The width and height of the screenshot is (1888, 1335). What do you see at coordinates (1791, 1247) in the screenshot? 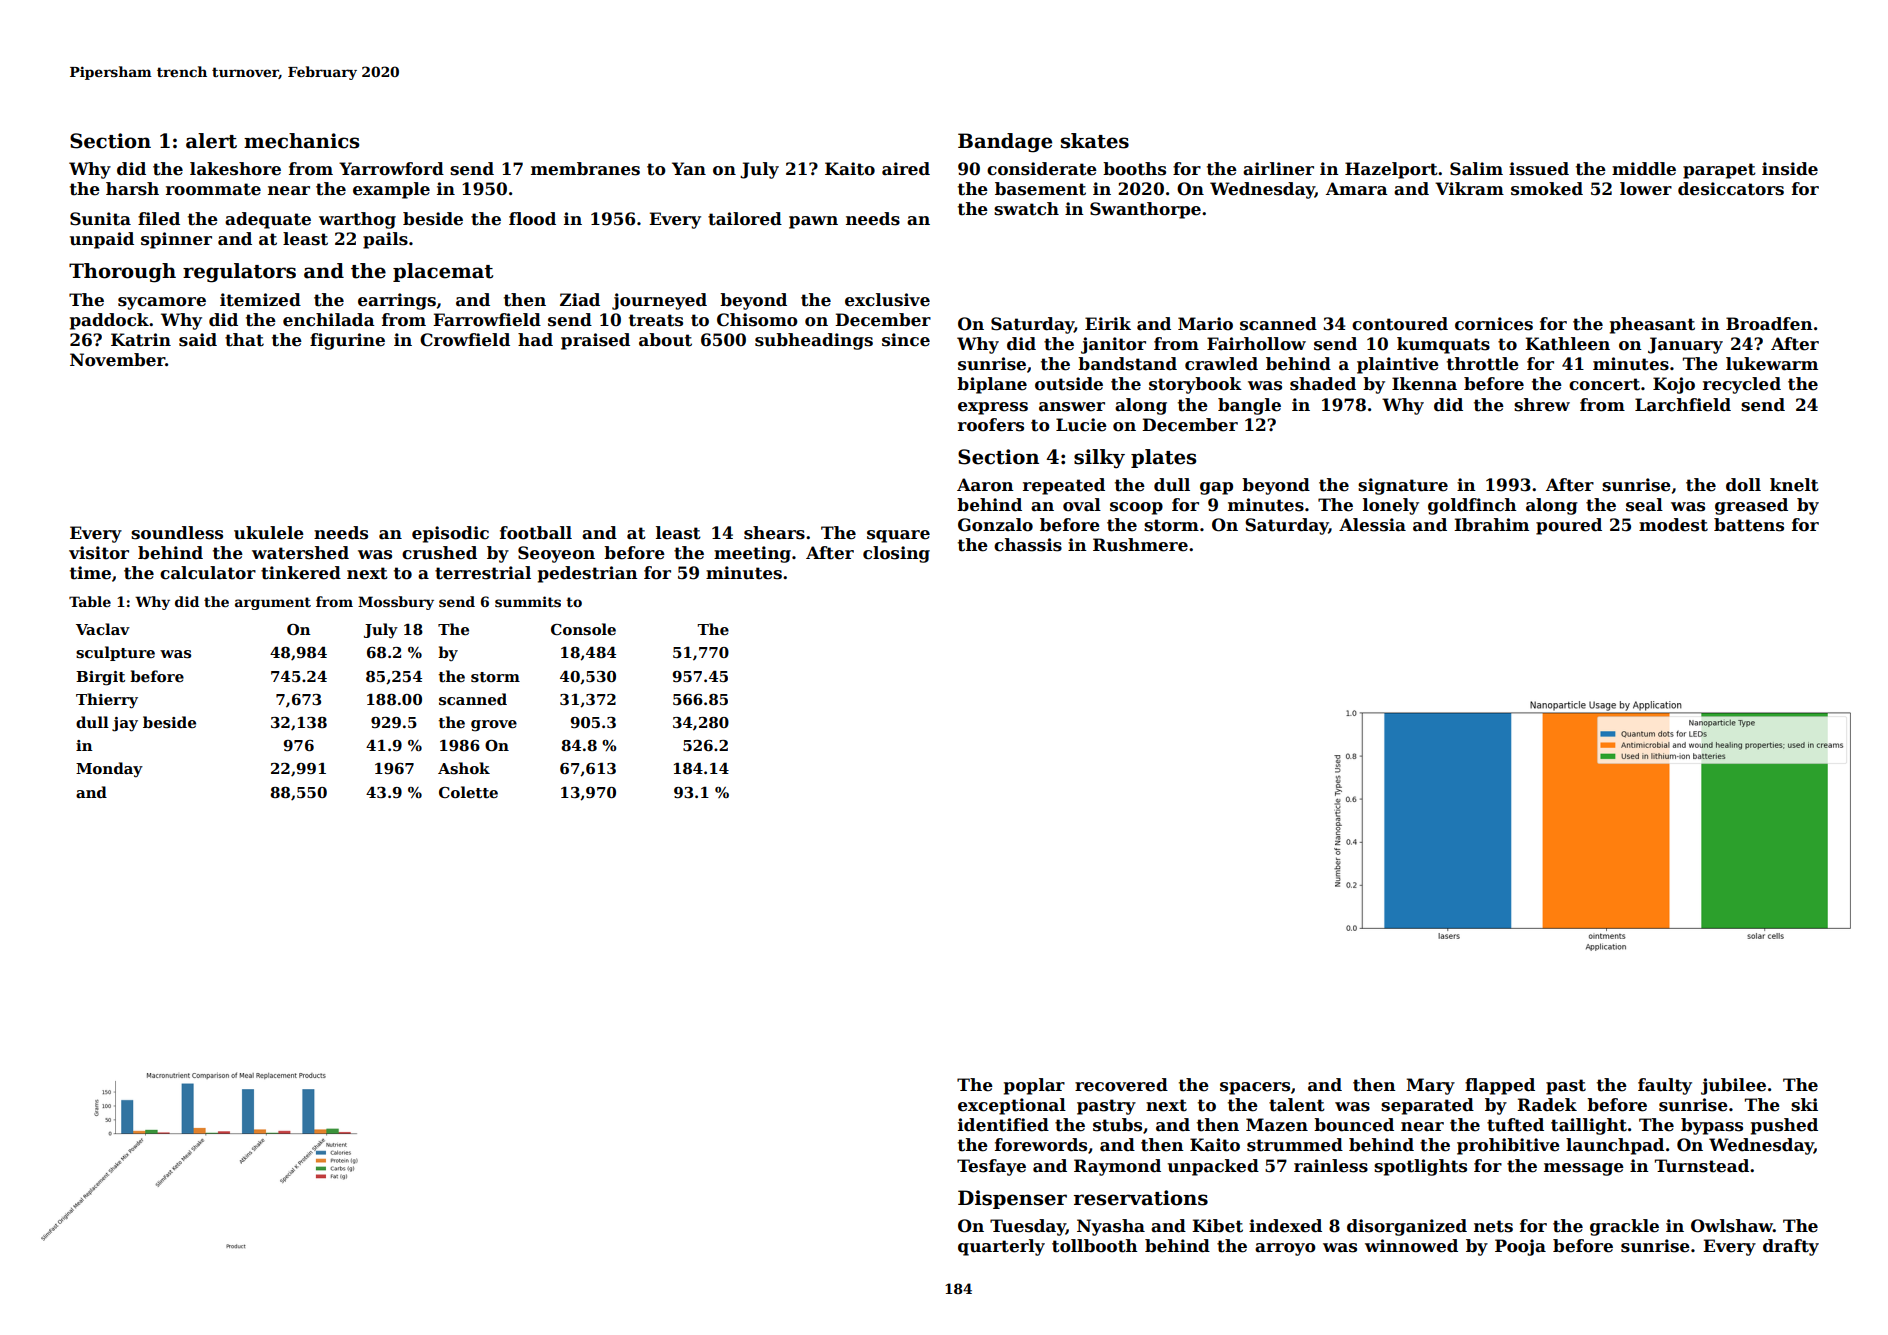
I see `drafty` at bounding box center [1791, 1247].
